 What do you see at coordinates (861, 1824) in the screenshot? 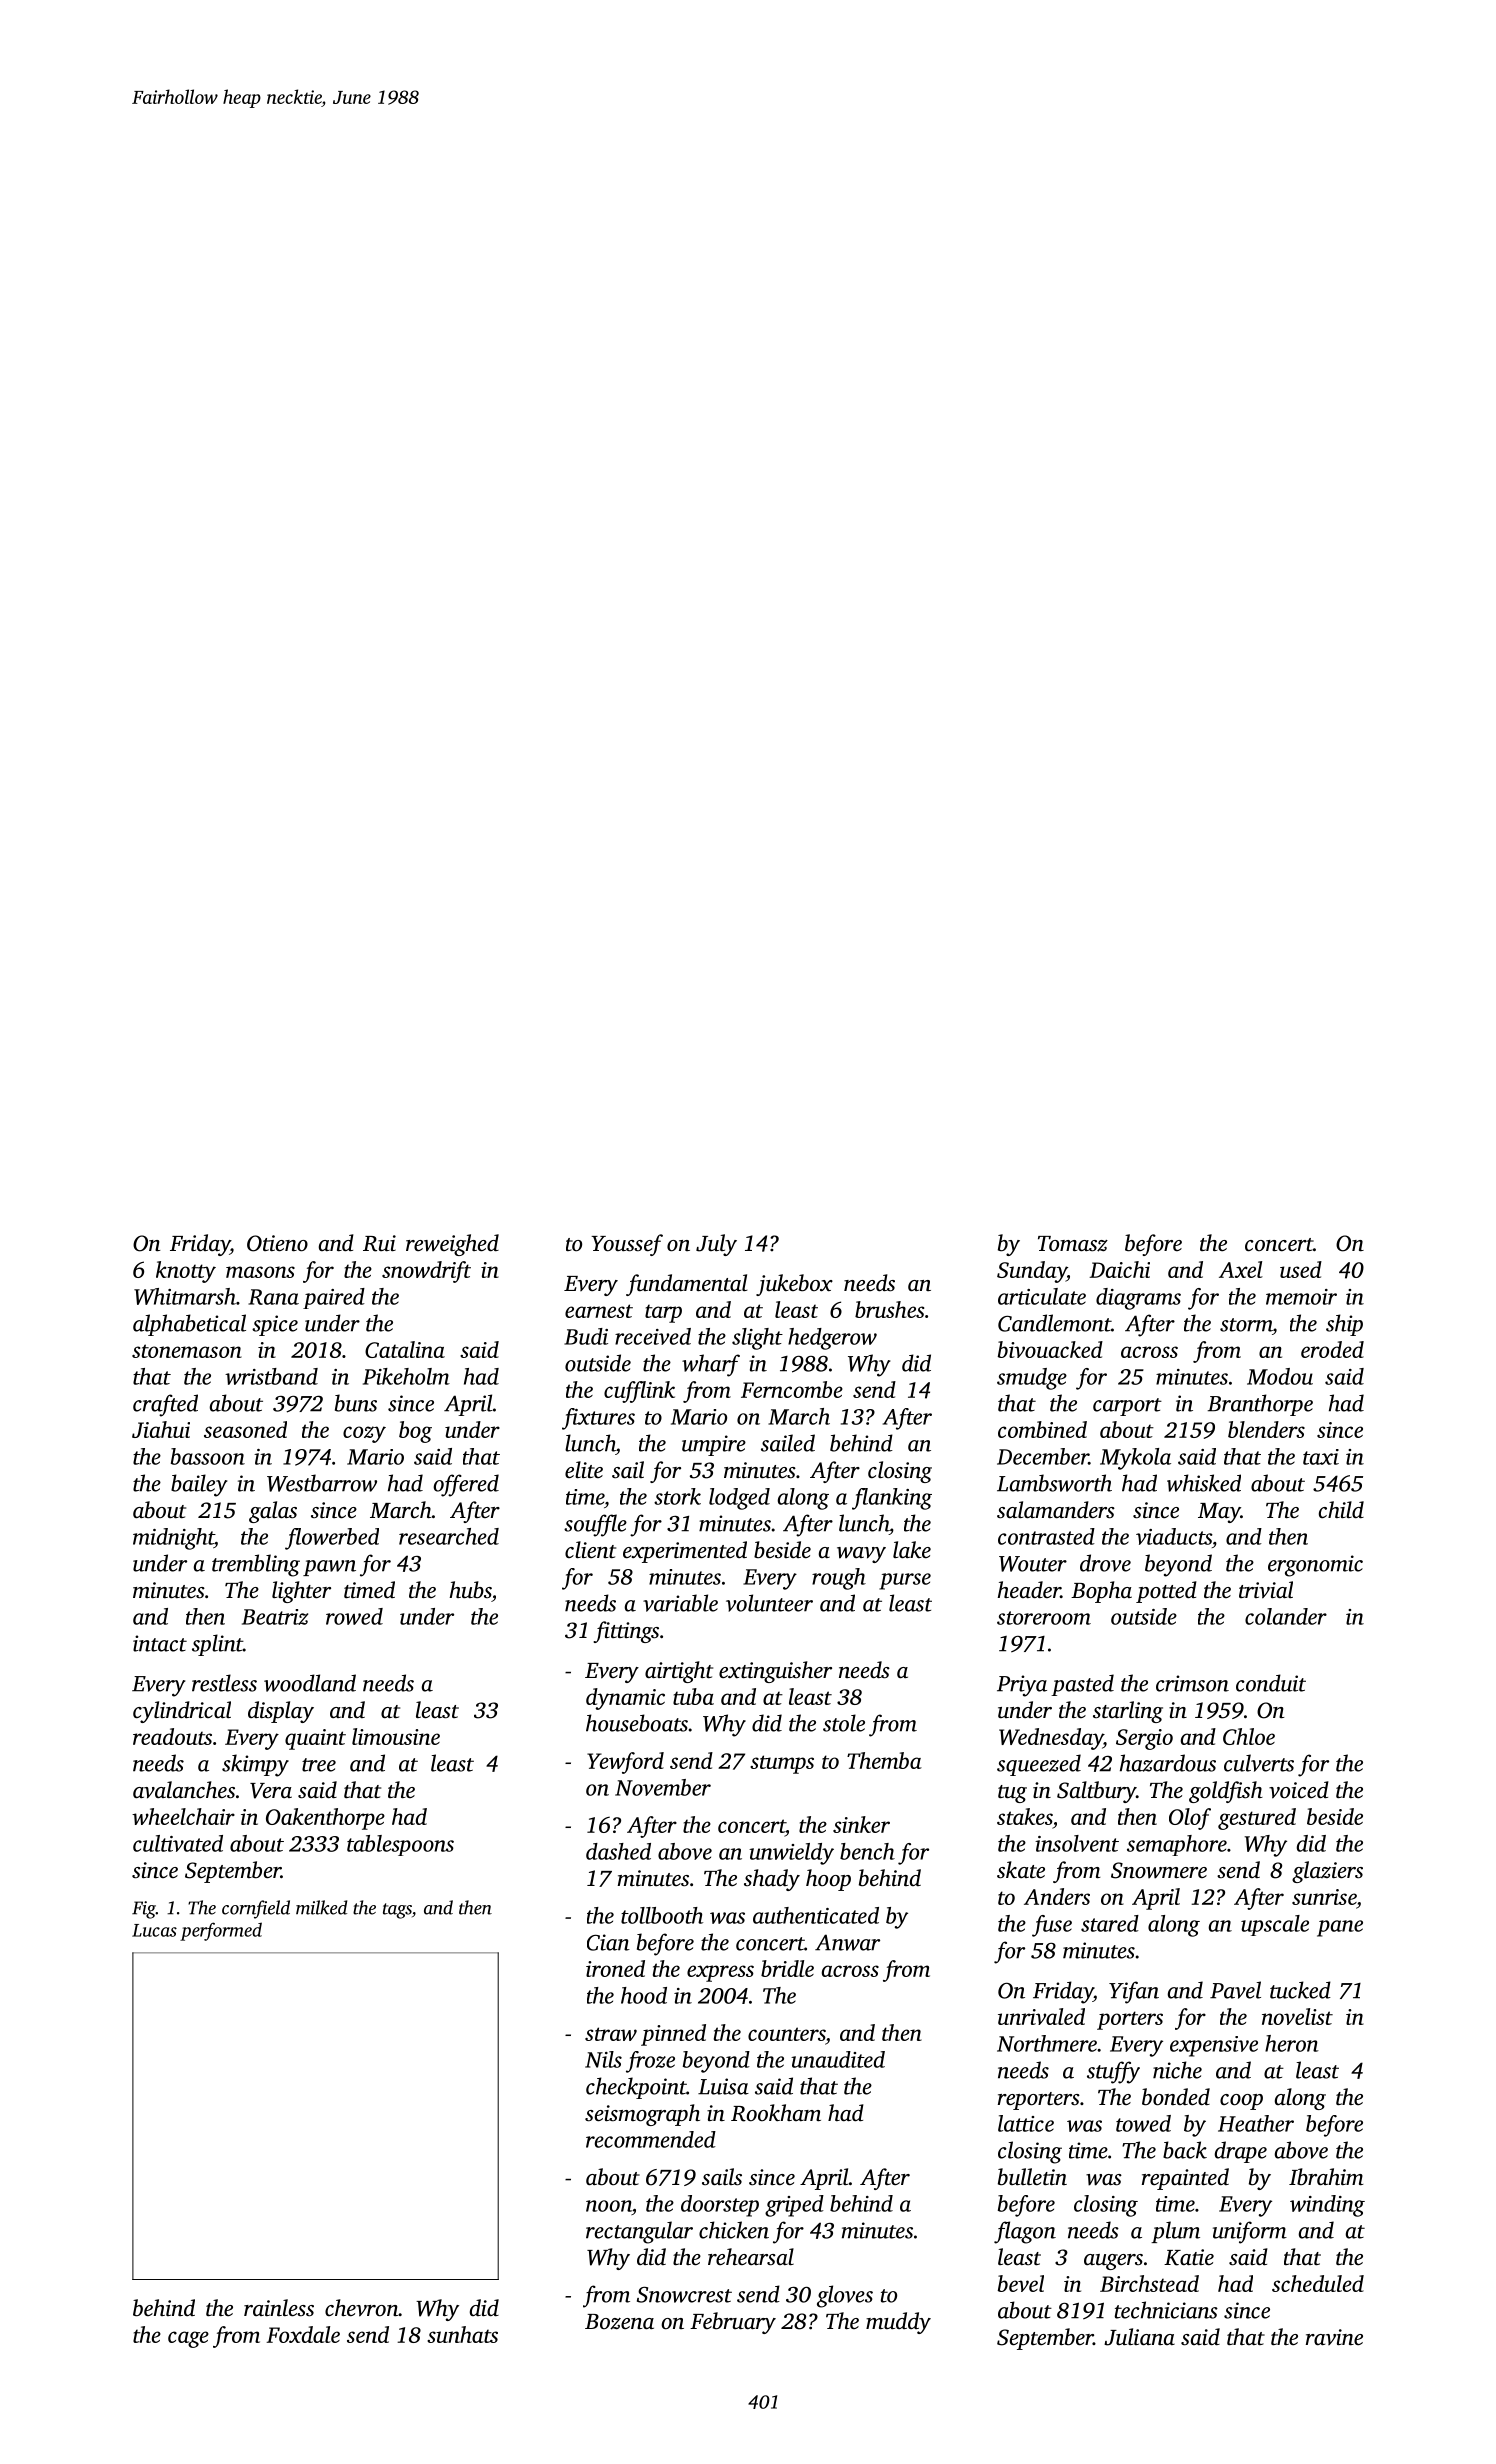
I see `sinker` at bounding box center [861, 1824].
